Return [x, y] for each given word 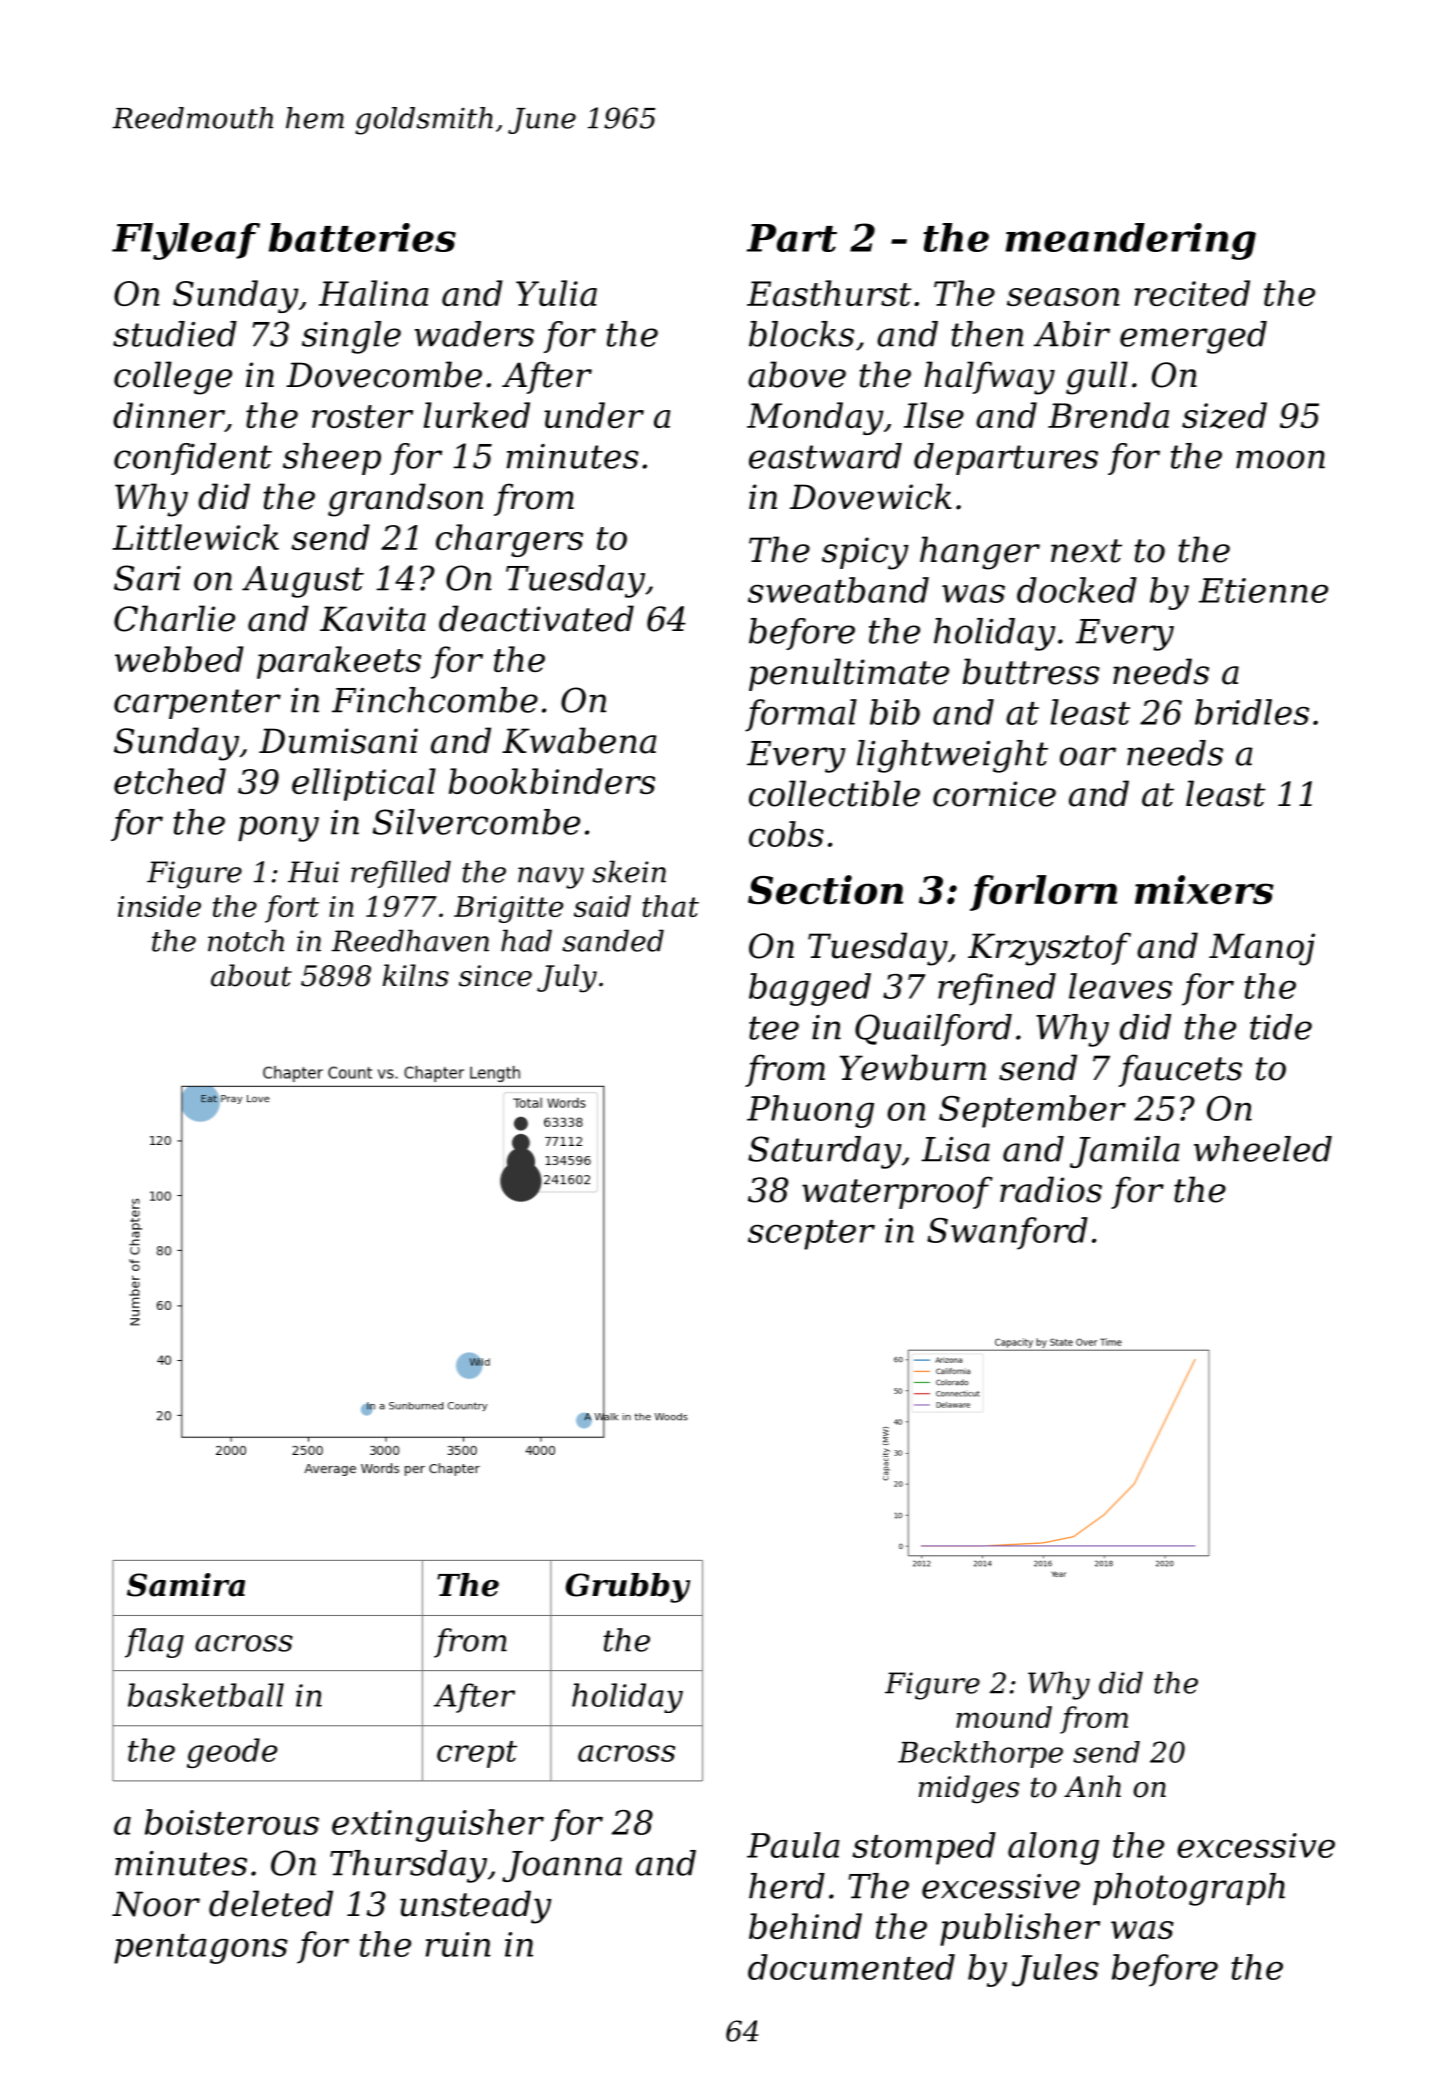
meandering [1131, 241]
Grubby [628, 1588]
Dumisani [338, 741]
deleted [271, 1903]
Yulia [556, 293]
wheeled [1263, 1149]
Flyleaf [186, 241]
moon [1280, 459]
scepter [811, 1235]
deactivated [536, 618]
